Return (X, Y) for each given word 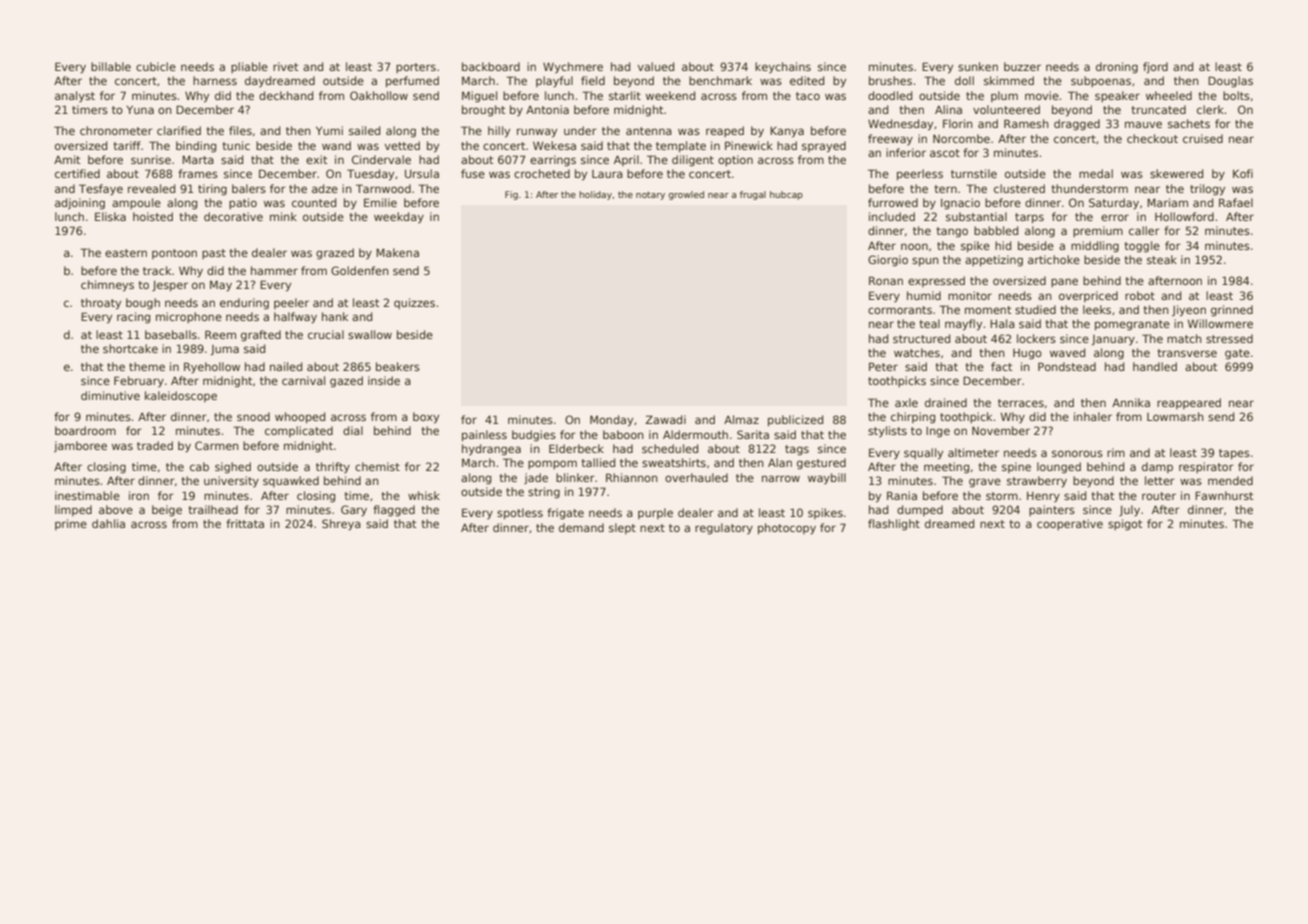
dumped (920, 510)
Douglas (1230, 82)
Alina (948, 109)
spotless (520, 513)
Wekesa (554, 145)
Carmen (217, 445)
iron (139, 495)
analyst (75, 96)
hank (335, 316)
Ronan (886, 280)
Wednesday (900, 125)
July (1129, 511)
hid (1003, 245)
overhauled (696, 477)
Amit (67, 159)
